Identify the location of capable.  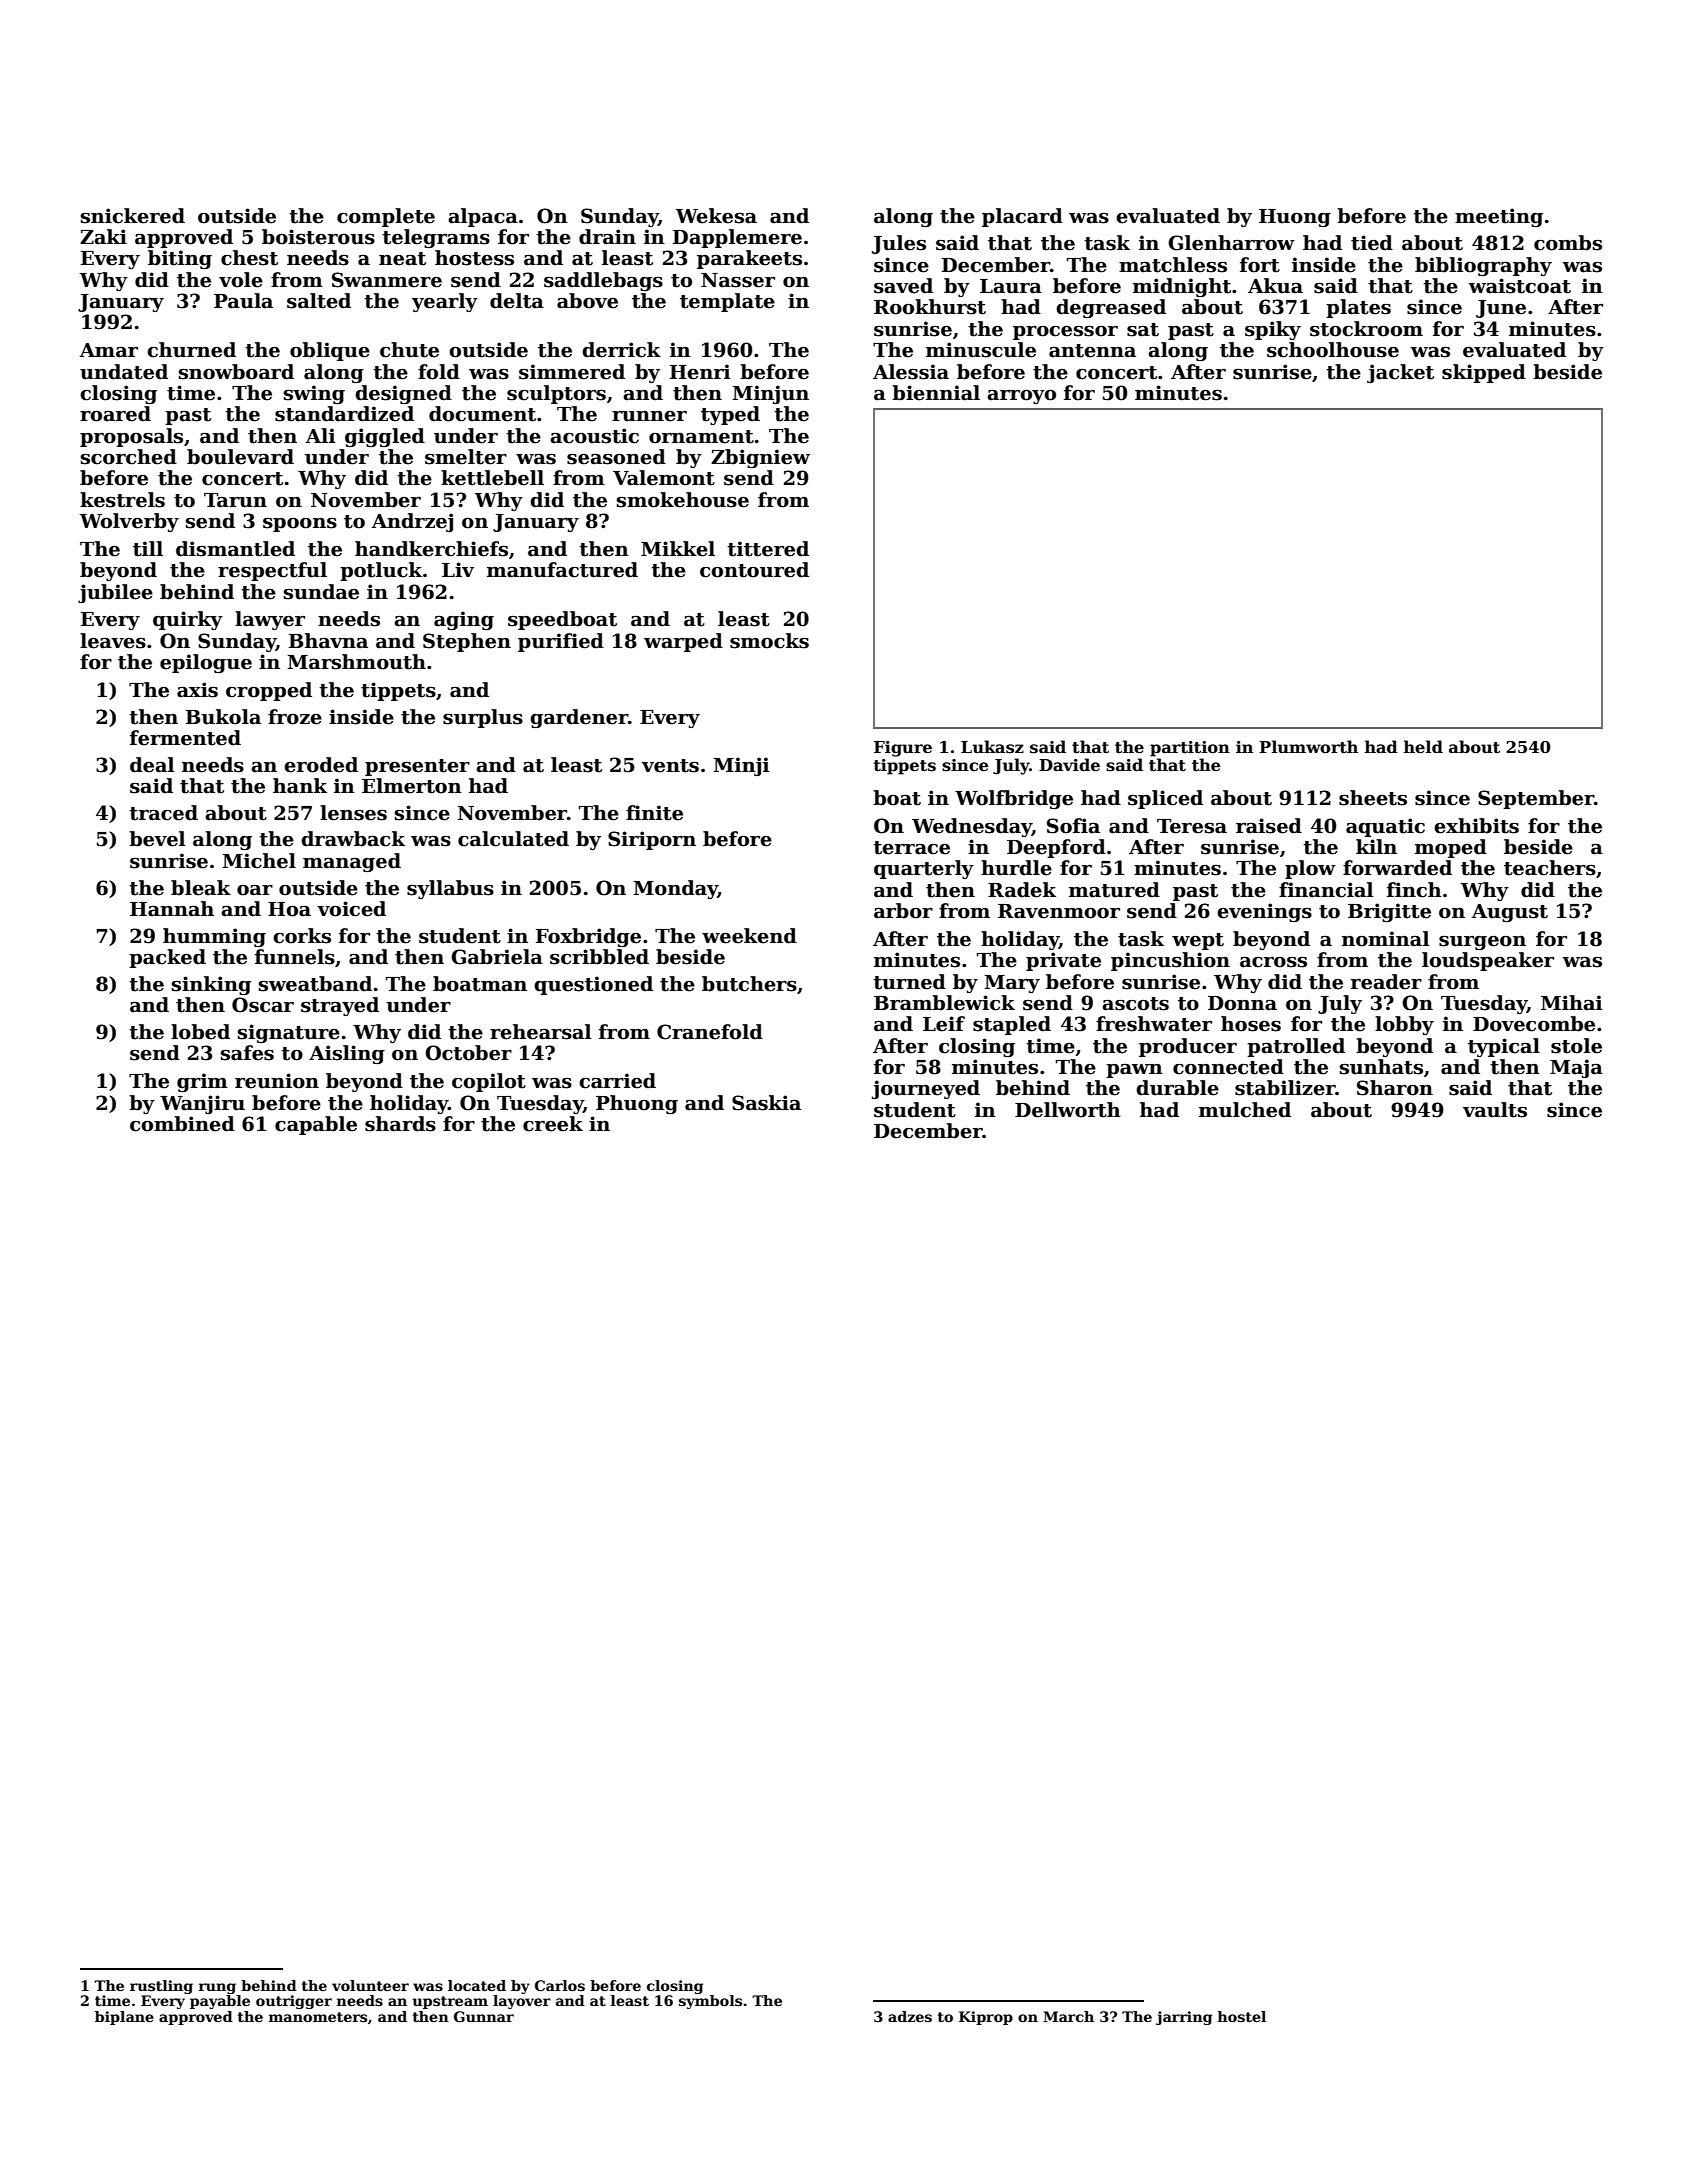
(316, 1125).
